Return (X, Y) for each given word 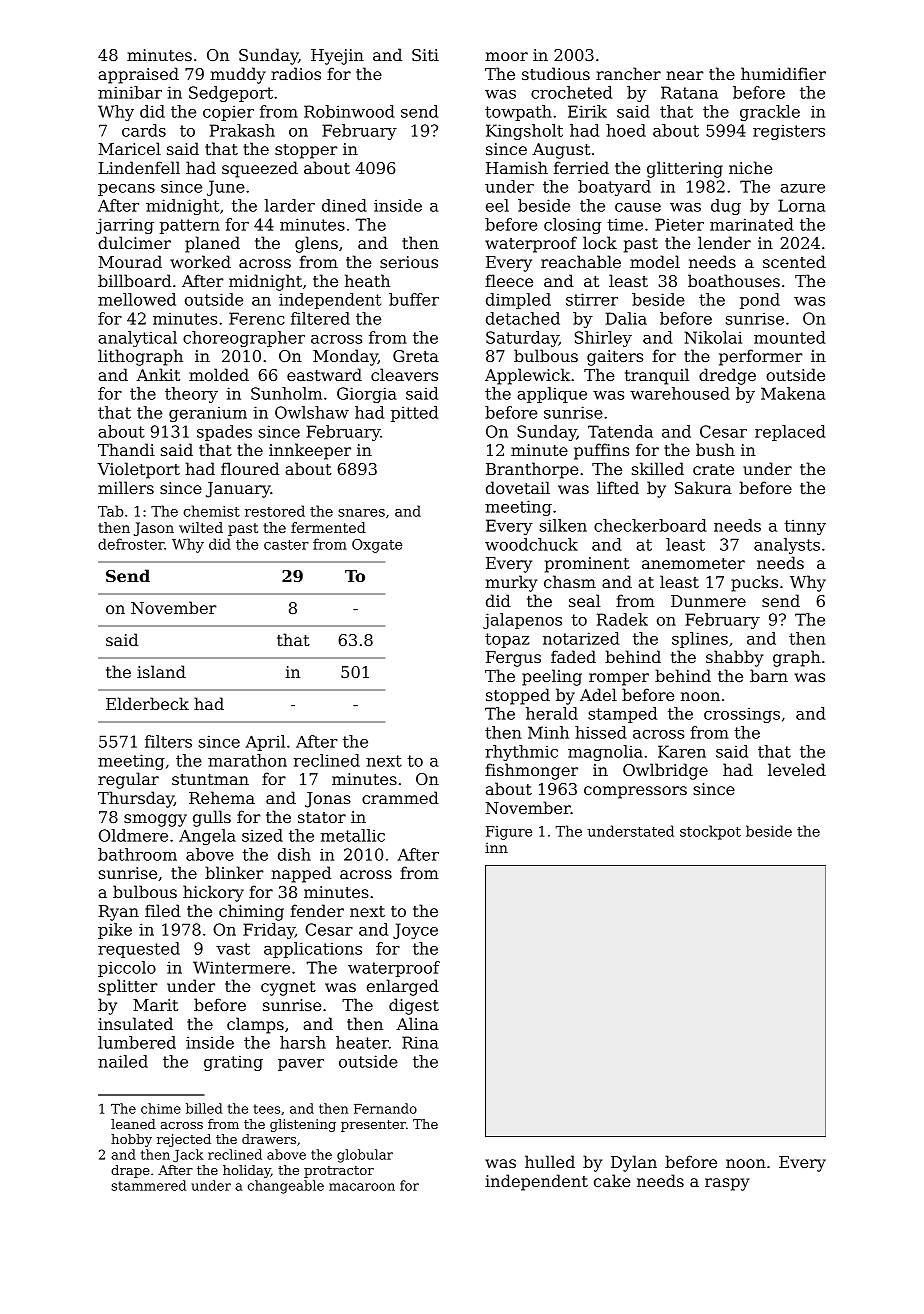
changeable (286, 1187)
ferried (581, 167)
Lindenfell (139, 167)
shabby (734, 658)
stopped (518, 696)
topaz (507, 640)
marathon (247, 760)
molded (219, 374)
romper (619, 679)
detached (523, 318)
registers (789, 132)
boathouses (734, 280)
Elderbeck (147, 703)
